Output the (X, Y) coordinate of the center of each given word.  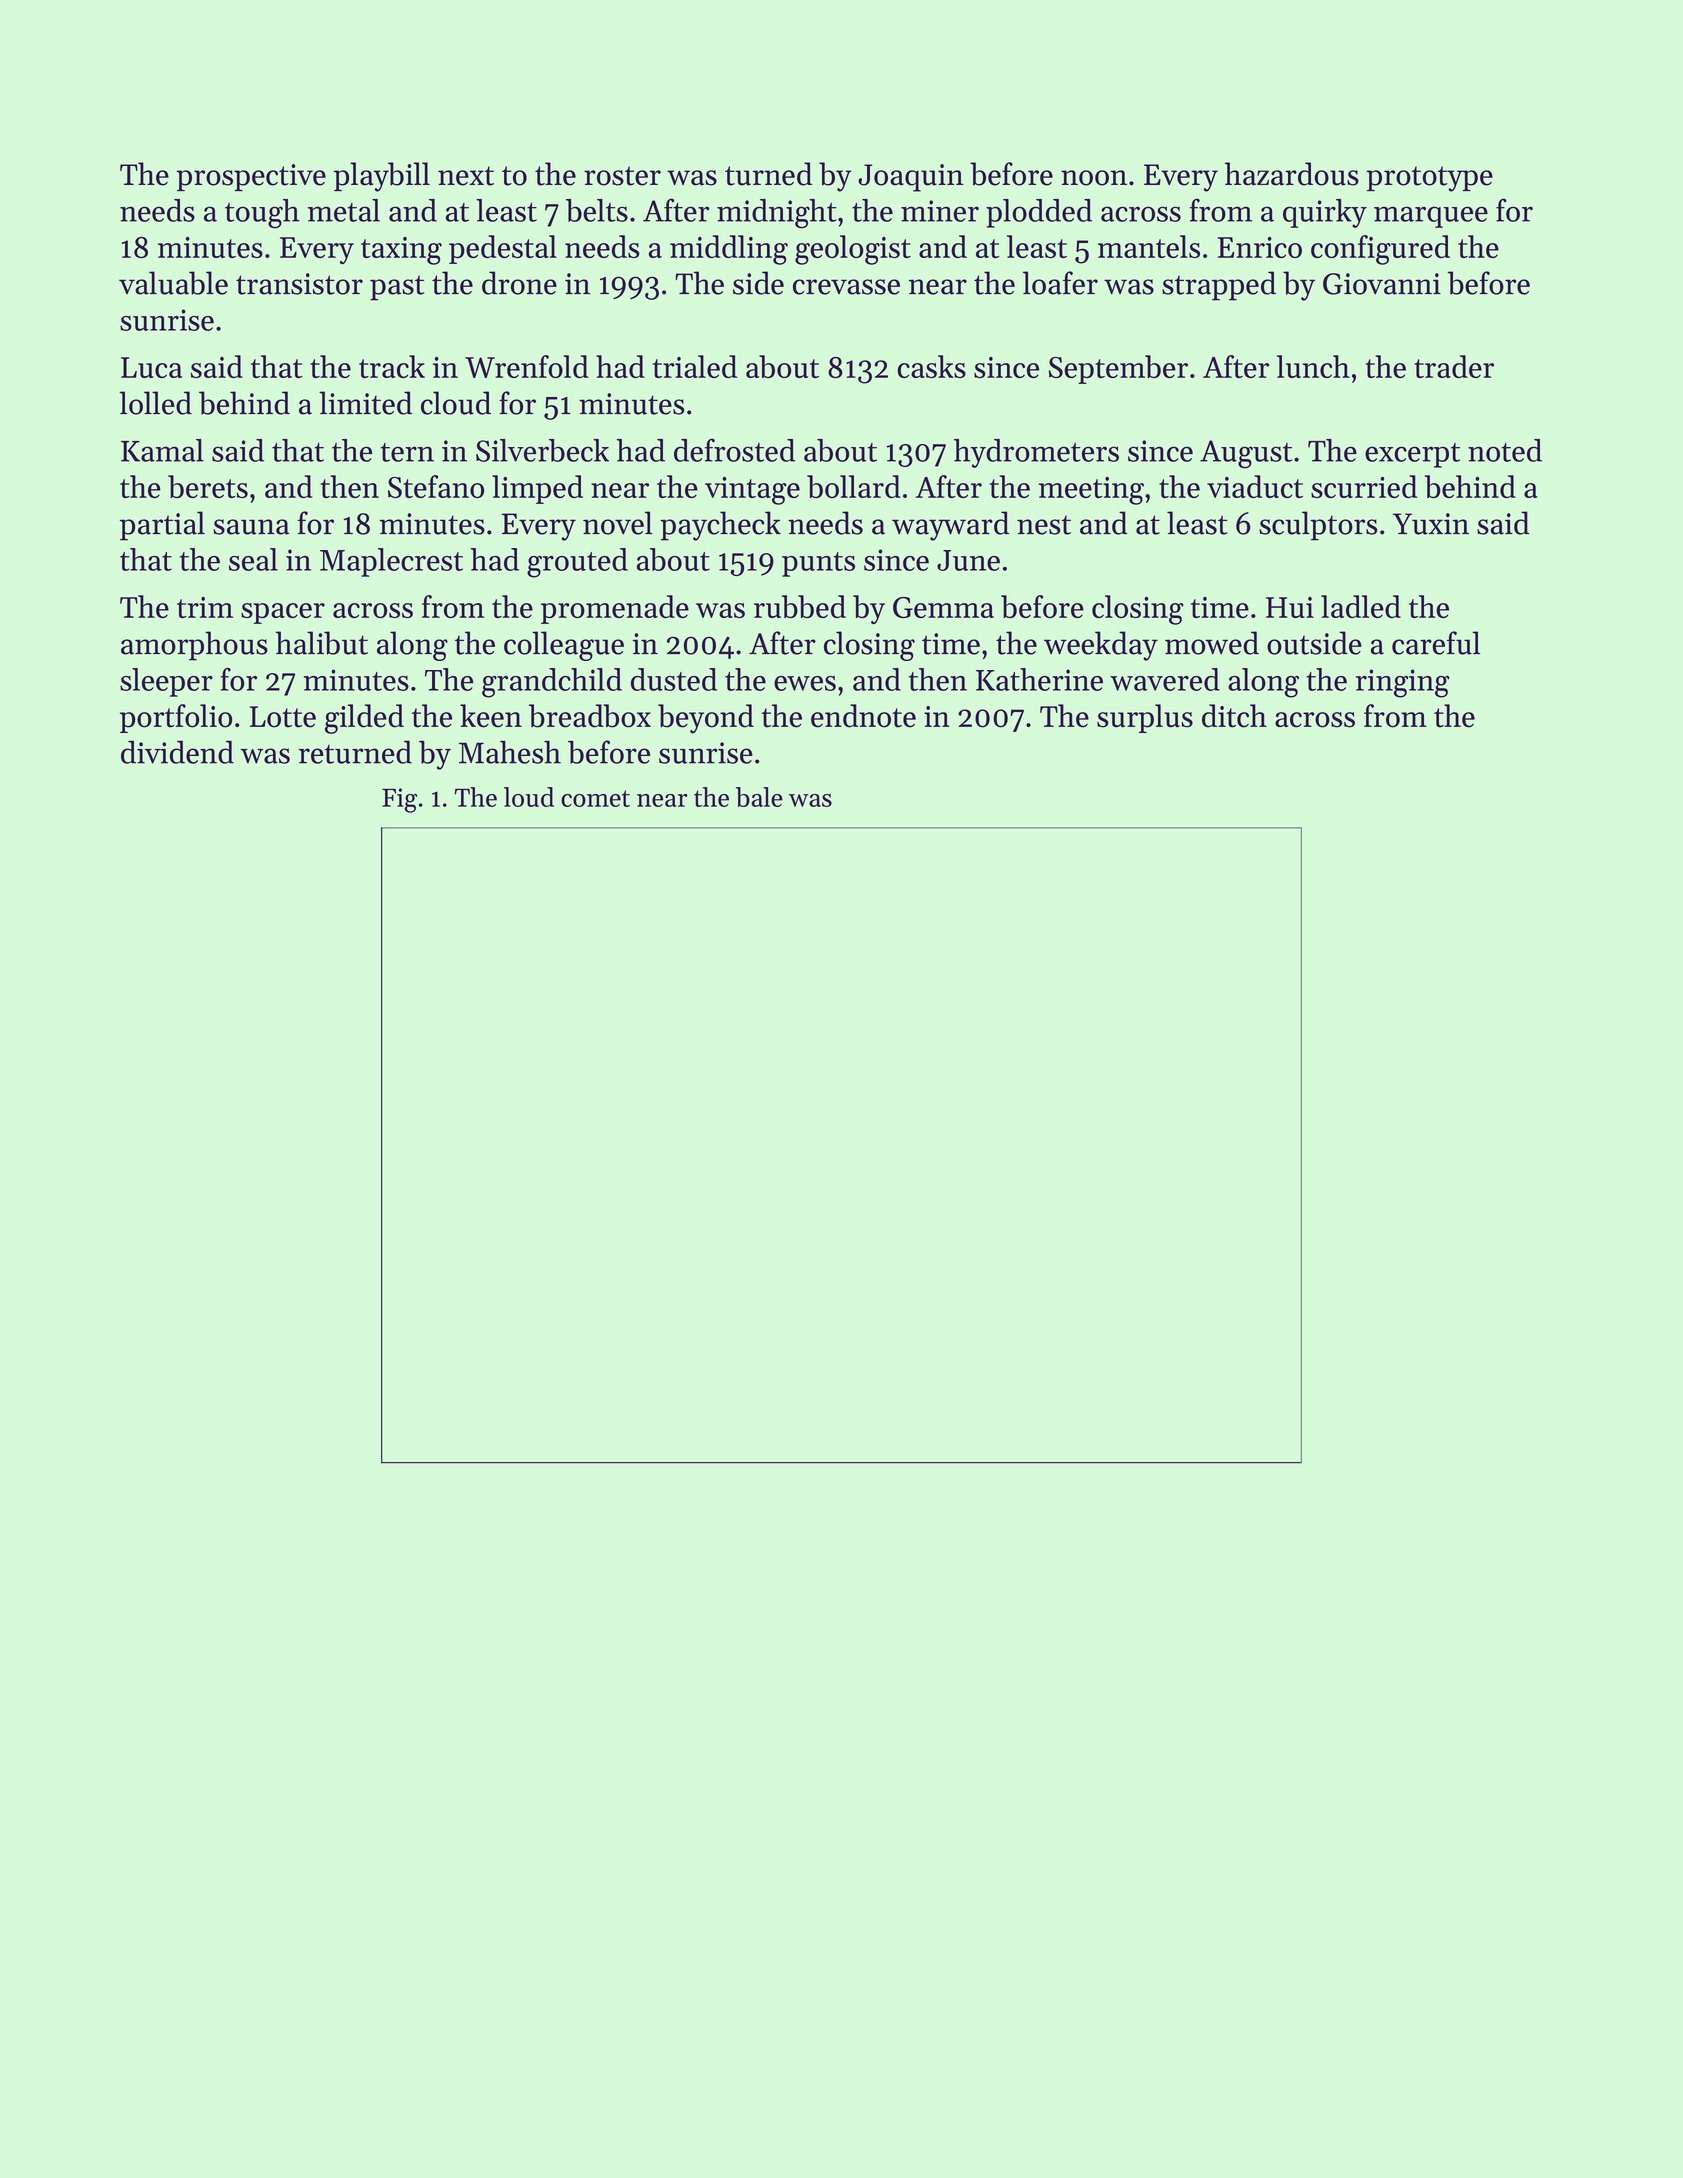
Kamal (162, 450)
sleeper (166, 682)
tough (262, 214)
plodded (1039, 213)
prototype (1429, 179)
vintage (752, 491)
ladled (1361, 606)
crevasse (846, 287)
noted (1505, 450)
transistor (299, 284)
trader (1454, 366)
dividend (177, 752)
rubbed (800, 606)
